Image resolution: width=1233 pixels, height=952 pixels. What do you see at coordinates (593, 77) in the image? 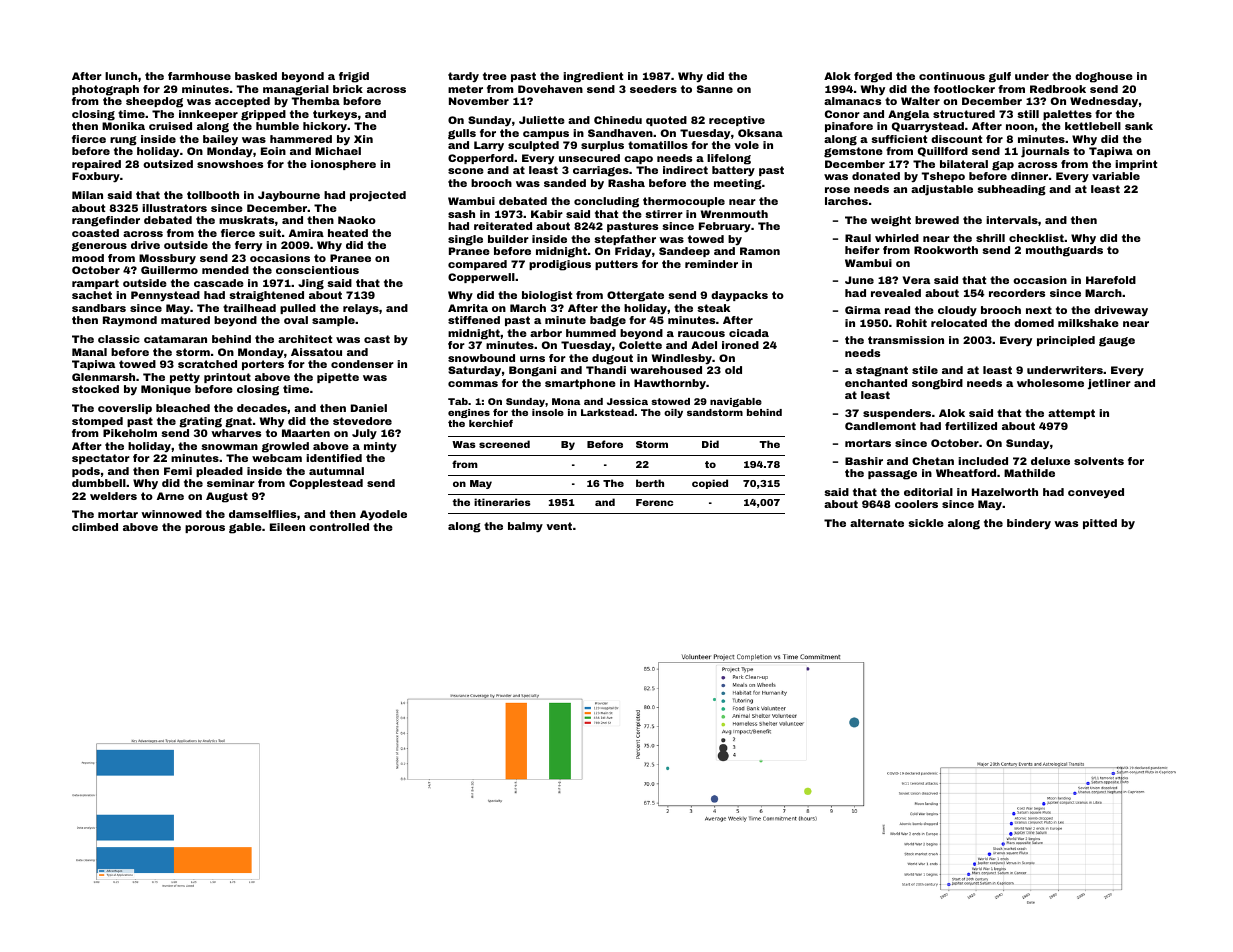
I see `ingredient` at bounding box center [593, 77].
